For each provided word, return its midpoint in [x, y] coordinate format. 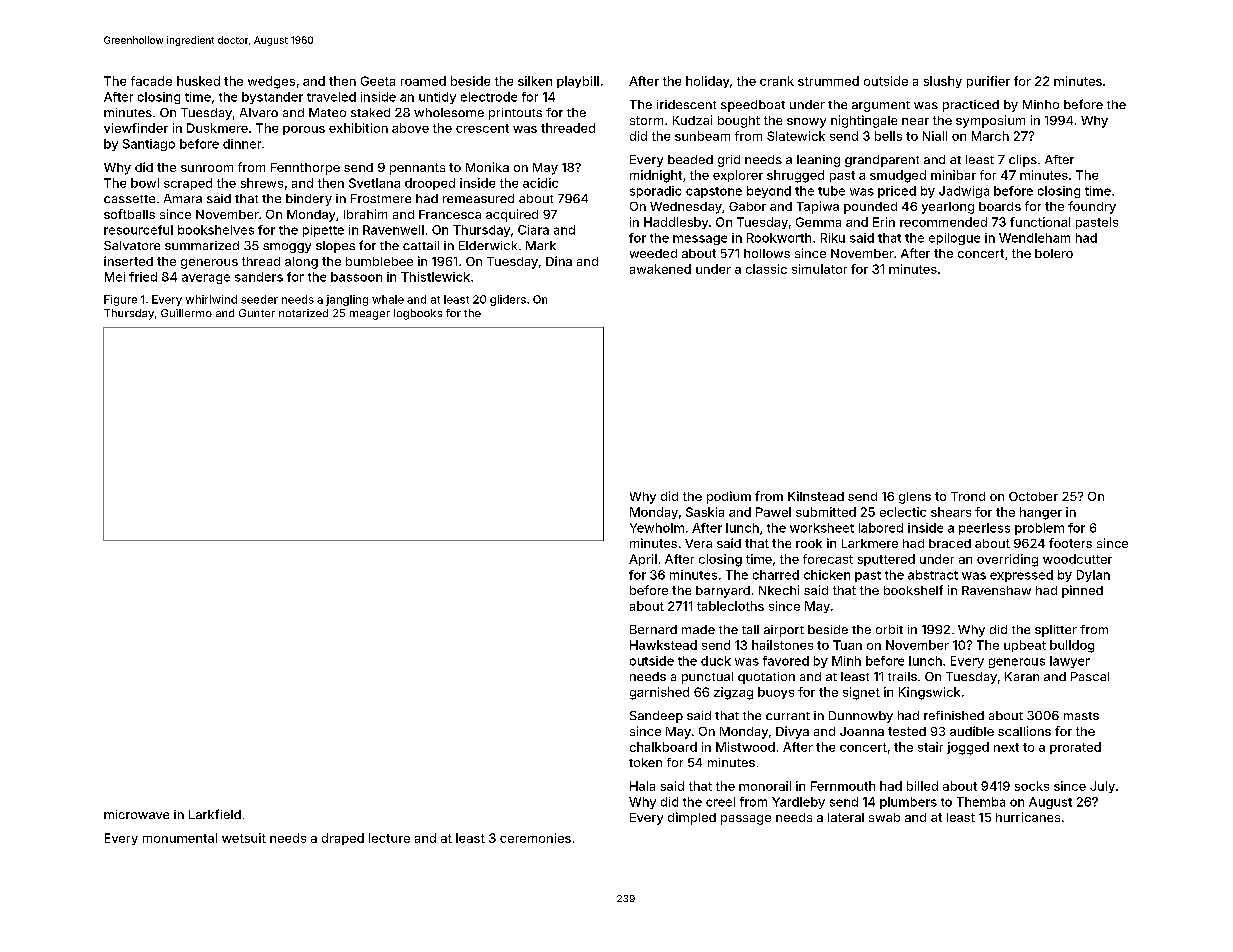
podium [729, 497]
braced [950, 543]
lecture [389, 838]
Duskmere [217, 128]
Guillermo [186, 313]
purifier [988, 82]
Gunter [257, 313]
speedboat [753, 106]
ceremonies [535, 838]
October [1033, 496]
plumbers [908, 803]
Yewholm [657, 528]
